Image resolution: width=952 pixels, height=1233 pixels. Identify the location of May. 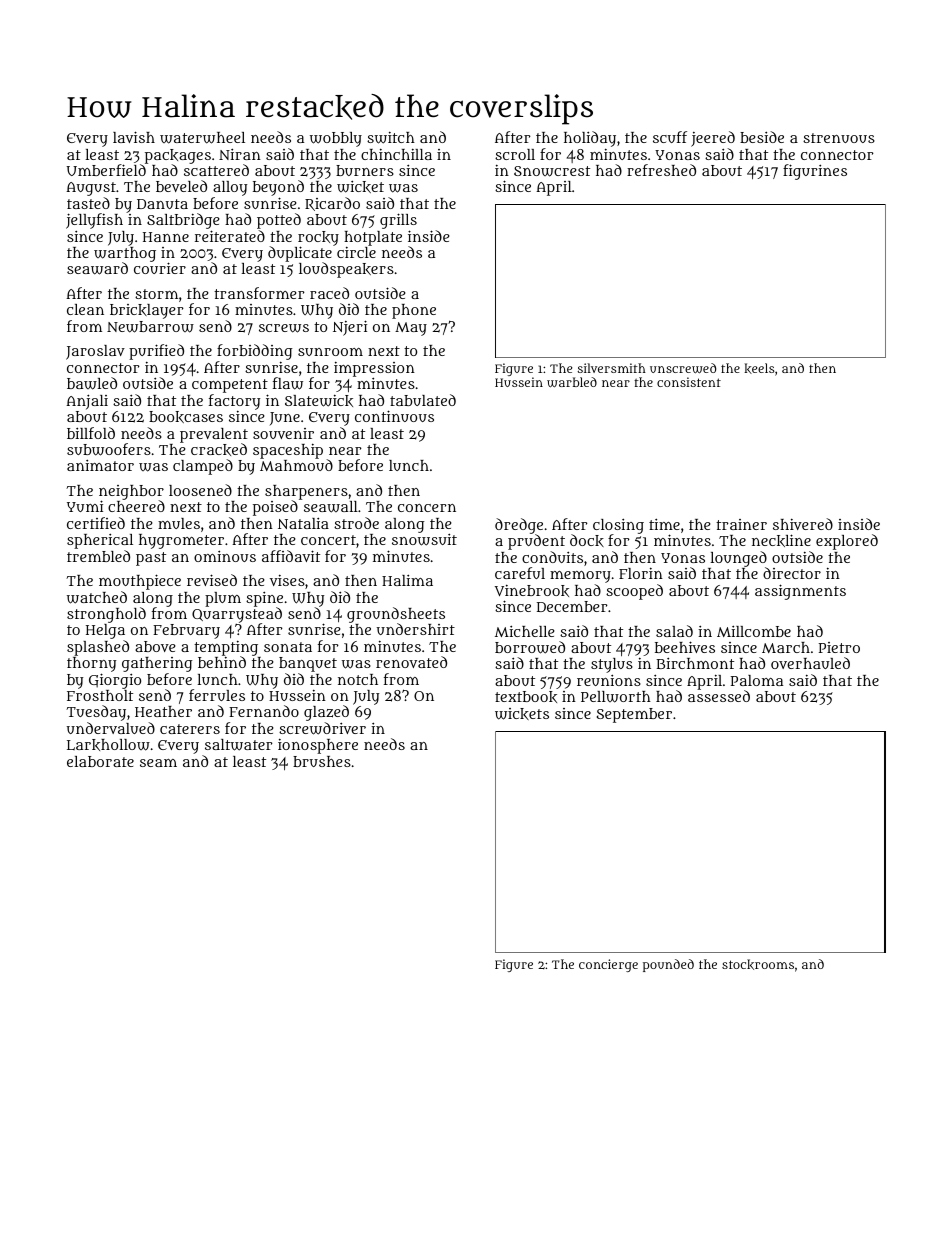
(411, 329).
